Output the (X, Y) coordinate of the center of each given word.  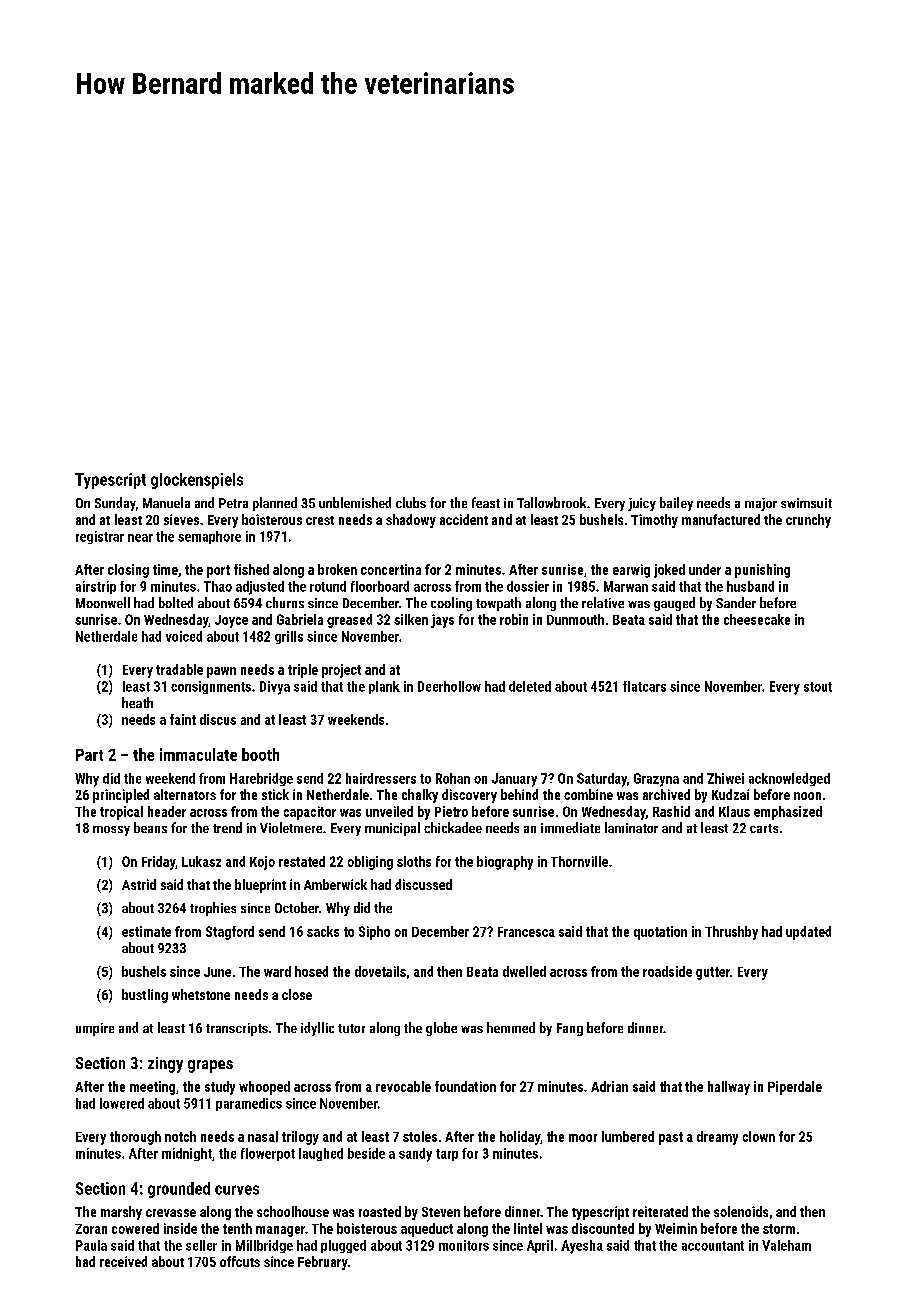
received (123, 1261)
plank (384, 687)
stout (818, 687)
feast (486, 502)
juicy (642, 504)
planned (275, 504)
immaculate (198, 754)
